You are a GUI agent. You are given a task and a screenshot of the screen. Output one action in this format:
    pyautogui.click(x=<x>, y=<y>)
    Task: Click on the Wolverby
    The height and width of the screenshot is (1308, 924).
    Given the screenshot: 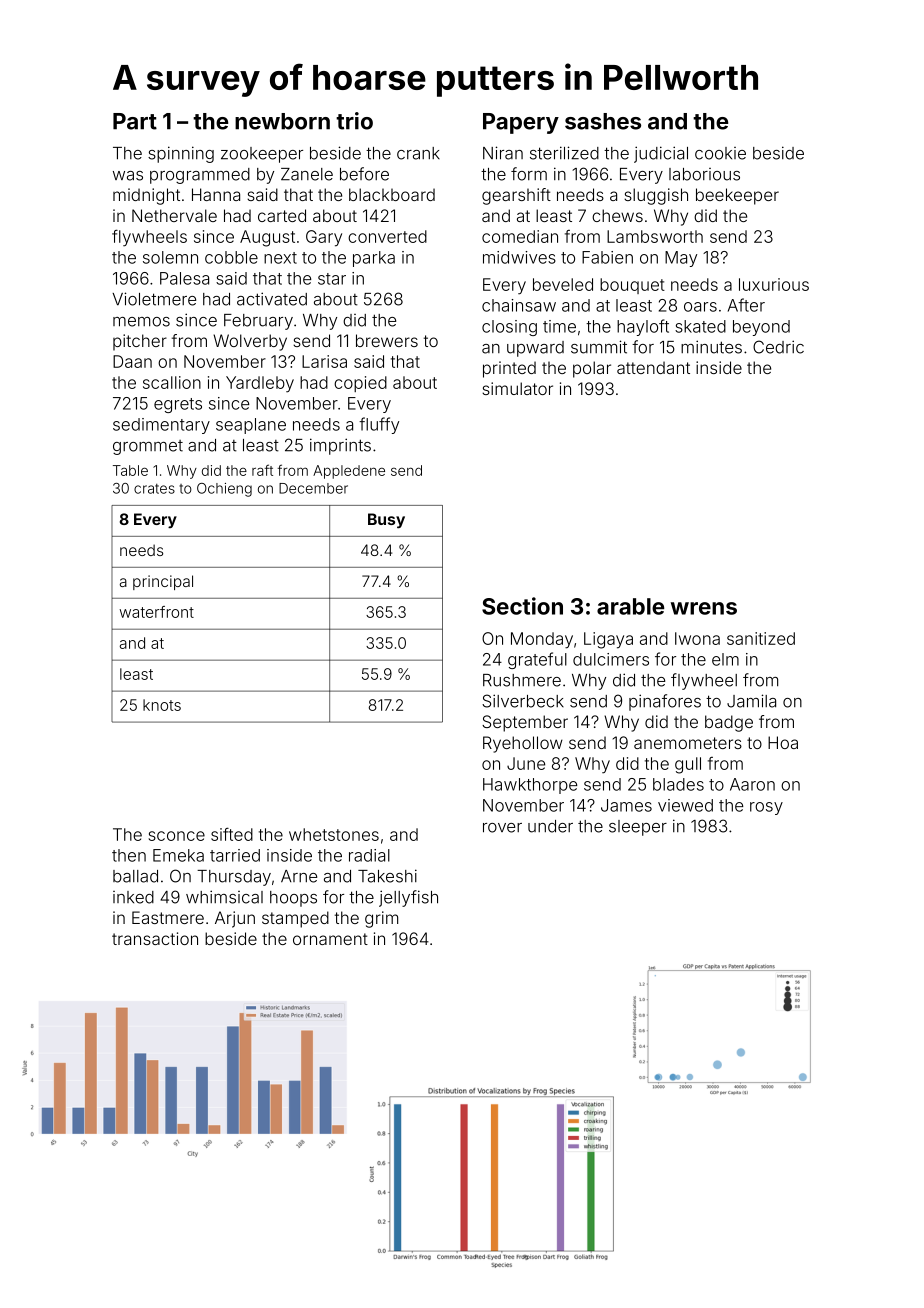 What is the action you would take?
    pyautogui.click(x=250, y=342)
